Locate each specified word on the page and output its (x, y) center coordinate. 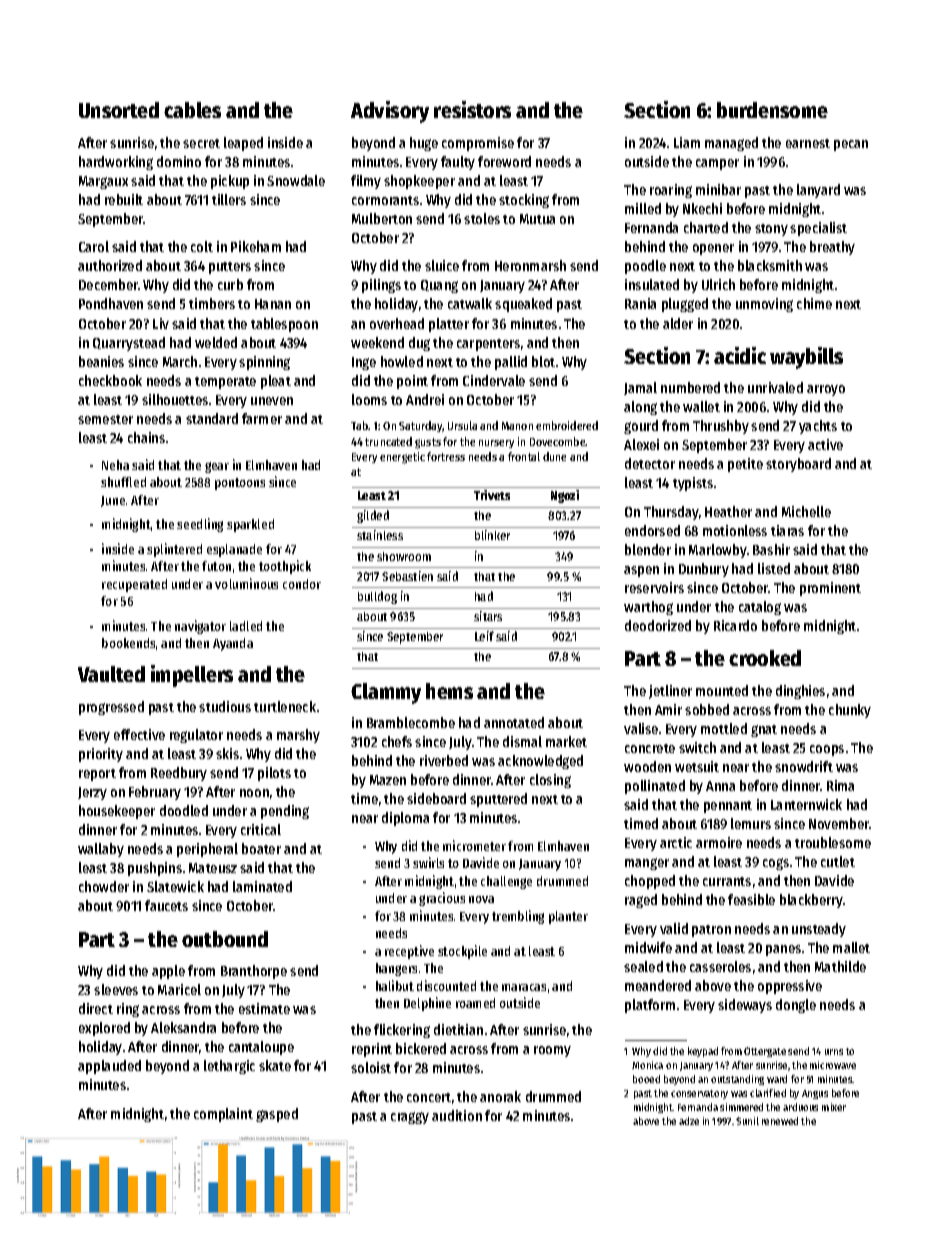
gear (217, 467)
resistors (472, 109)
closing (550, 781)
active (825, 444)
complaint (223, 1115)
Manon (517, 426)
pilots (274, 774)
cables (192, 110)
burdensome (772, 110)
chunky (850, 711)
